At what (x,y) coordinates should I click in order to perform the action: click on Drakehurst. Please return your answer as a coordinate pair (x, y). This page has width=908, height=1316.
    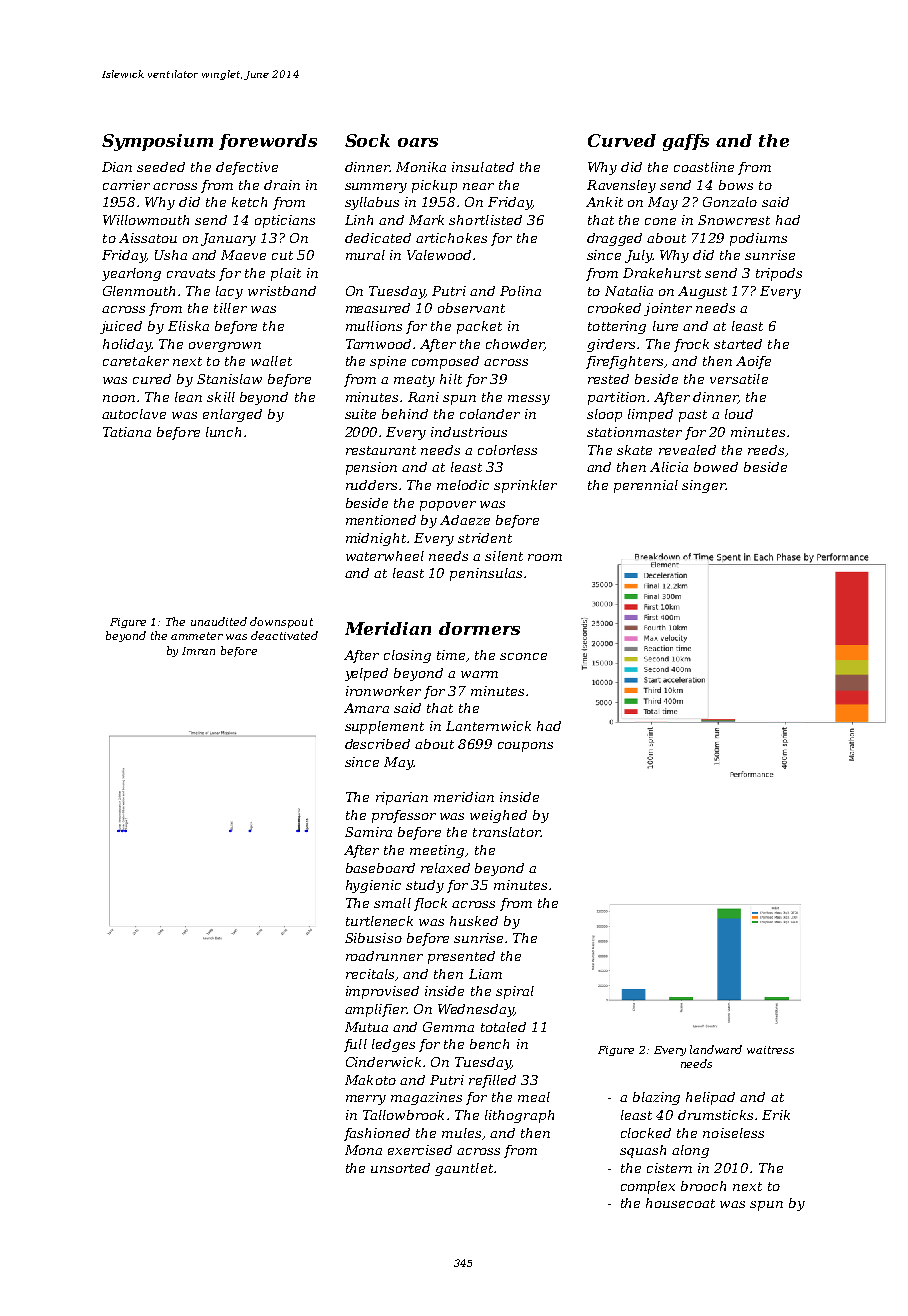
    Looking at the image, I should click on (662, 273).
